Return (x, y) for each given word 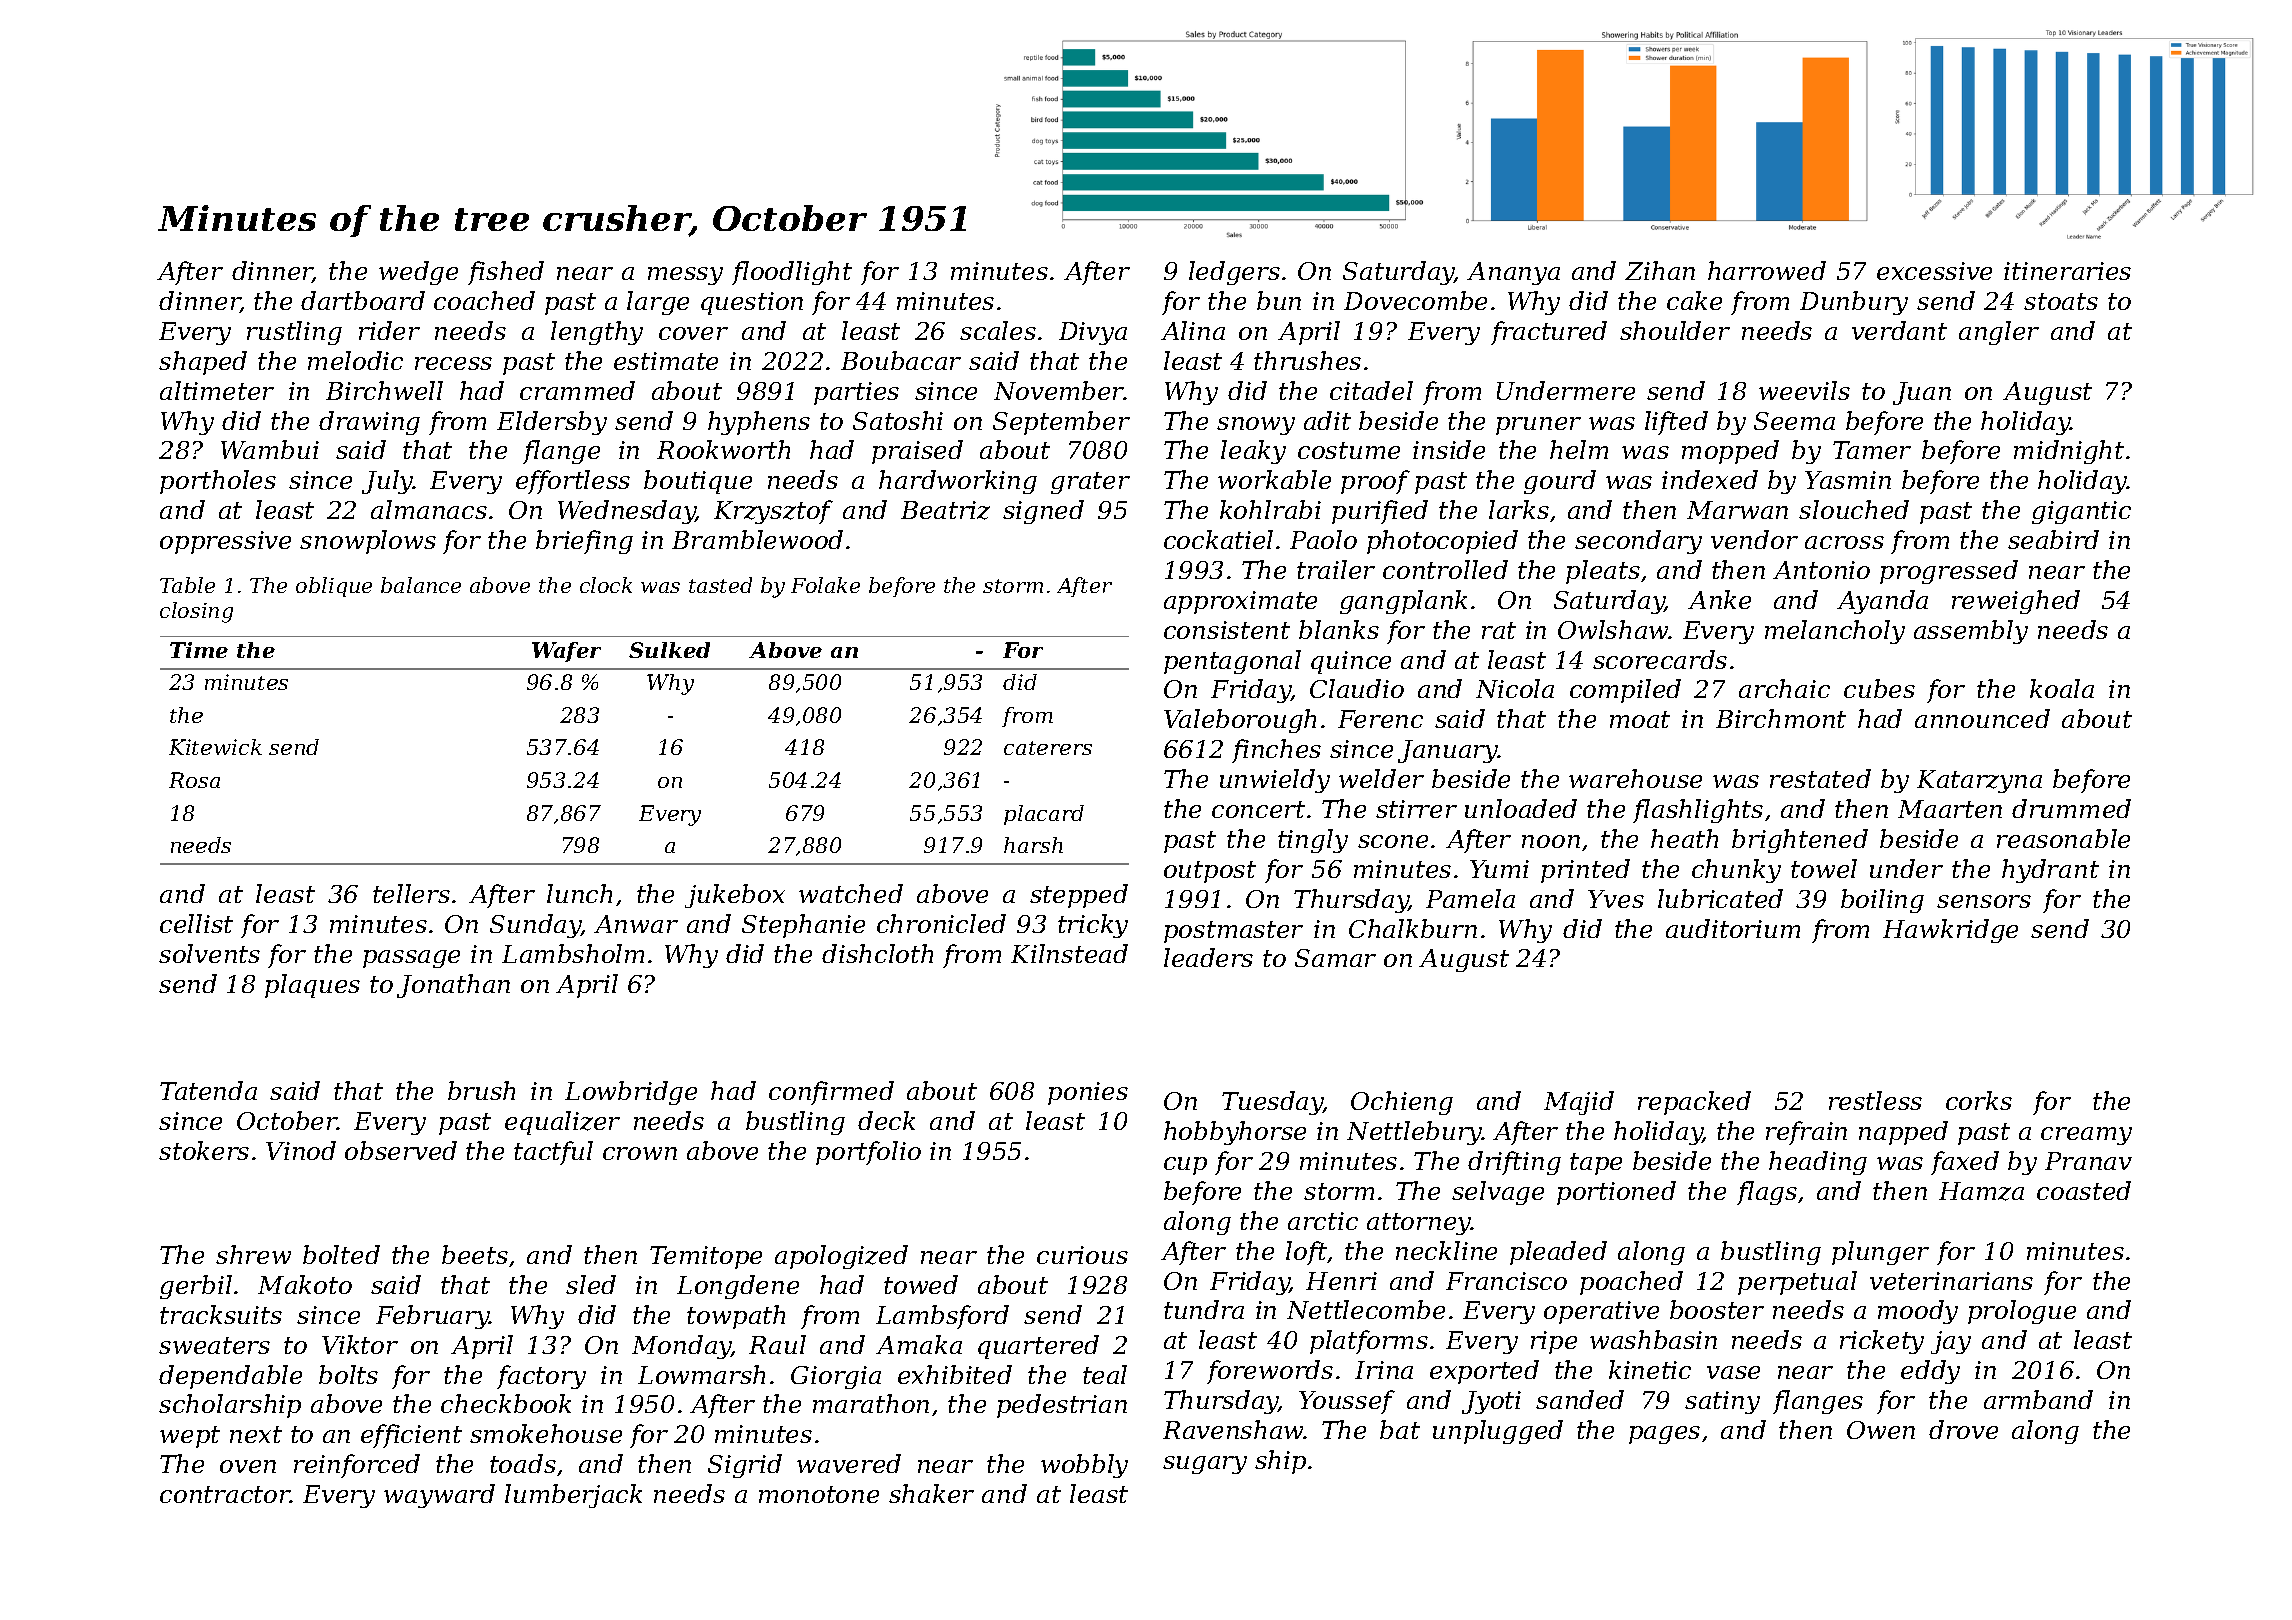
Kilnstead (1069, 953)
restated (1820, 778)
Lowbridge (631, 1093)
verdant (1899, 330)
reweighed (2016, 602)
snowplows (368, 542)
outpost (1210, 872)
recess (453, 363)
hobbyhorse (1235, 1133)
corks (1979, 1100)
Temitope (706, 1257)
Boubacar (901, 360)
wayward (439, 1496)
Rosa (194, 780)
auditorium (1733, 928)
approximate (1240, 602)
